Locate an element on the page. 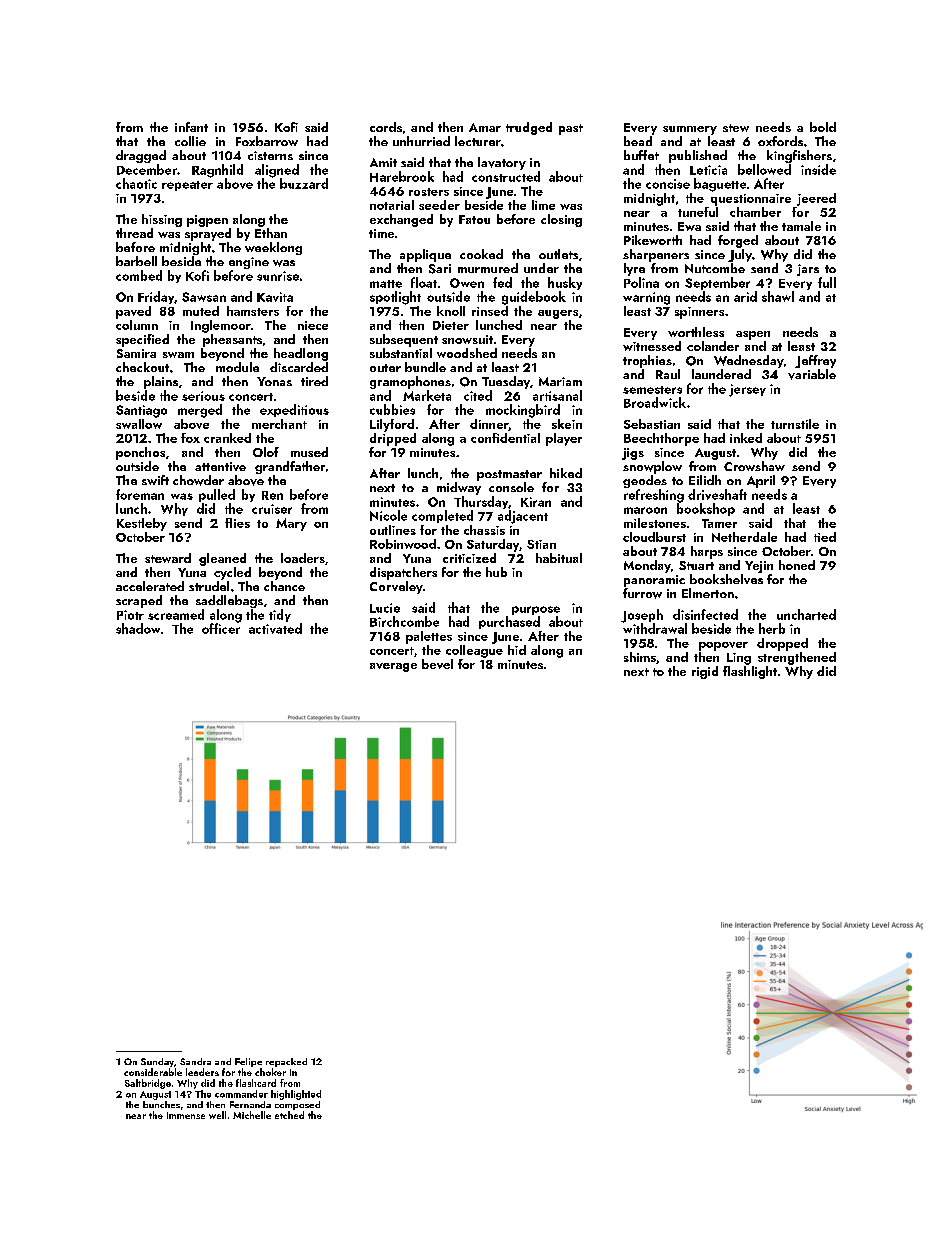  bold is located at coordinates (823, 127).
